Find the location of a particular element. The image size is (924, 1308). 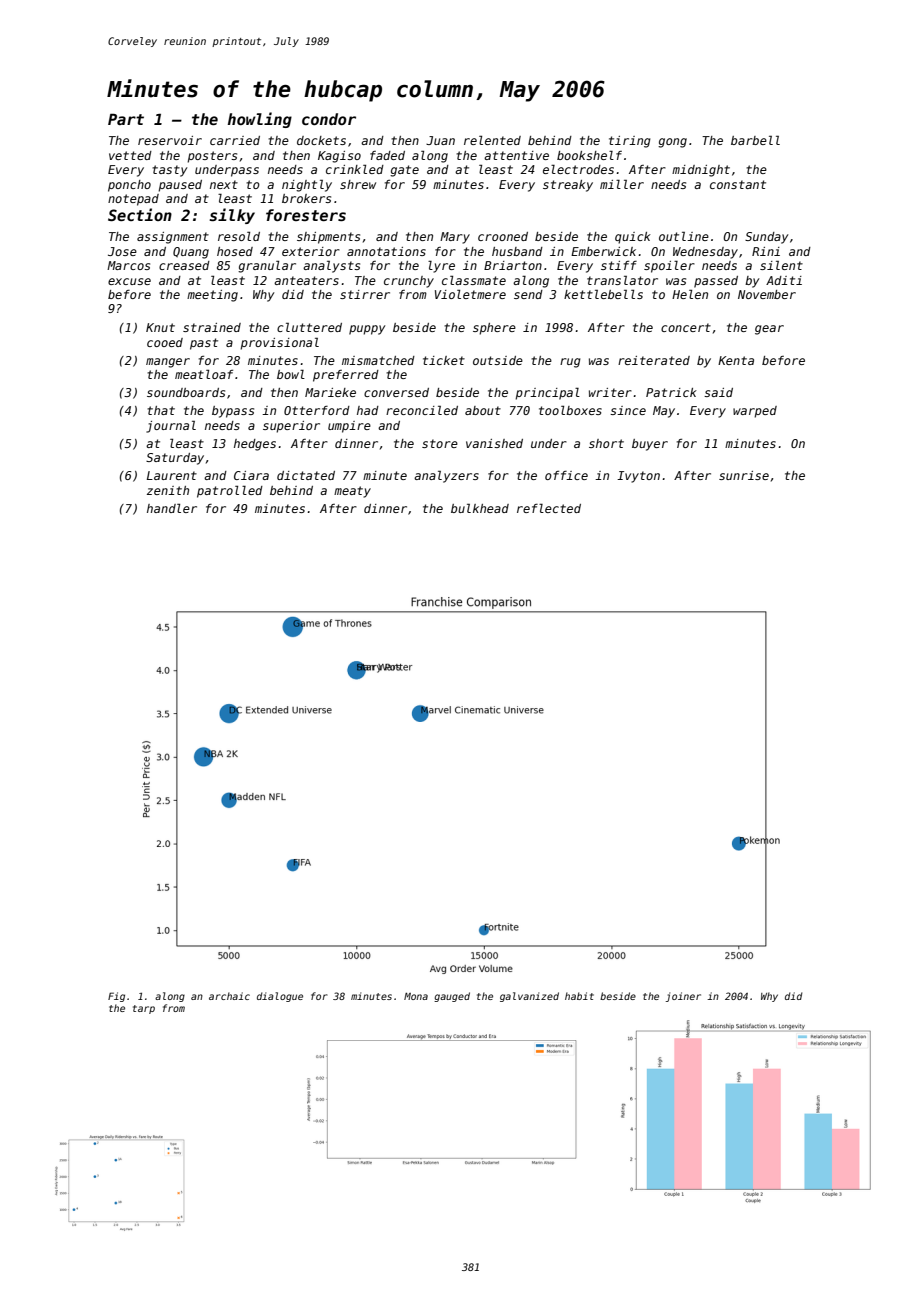

patrolled is located at coordinates (230, 491).
